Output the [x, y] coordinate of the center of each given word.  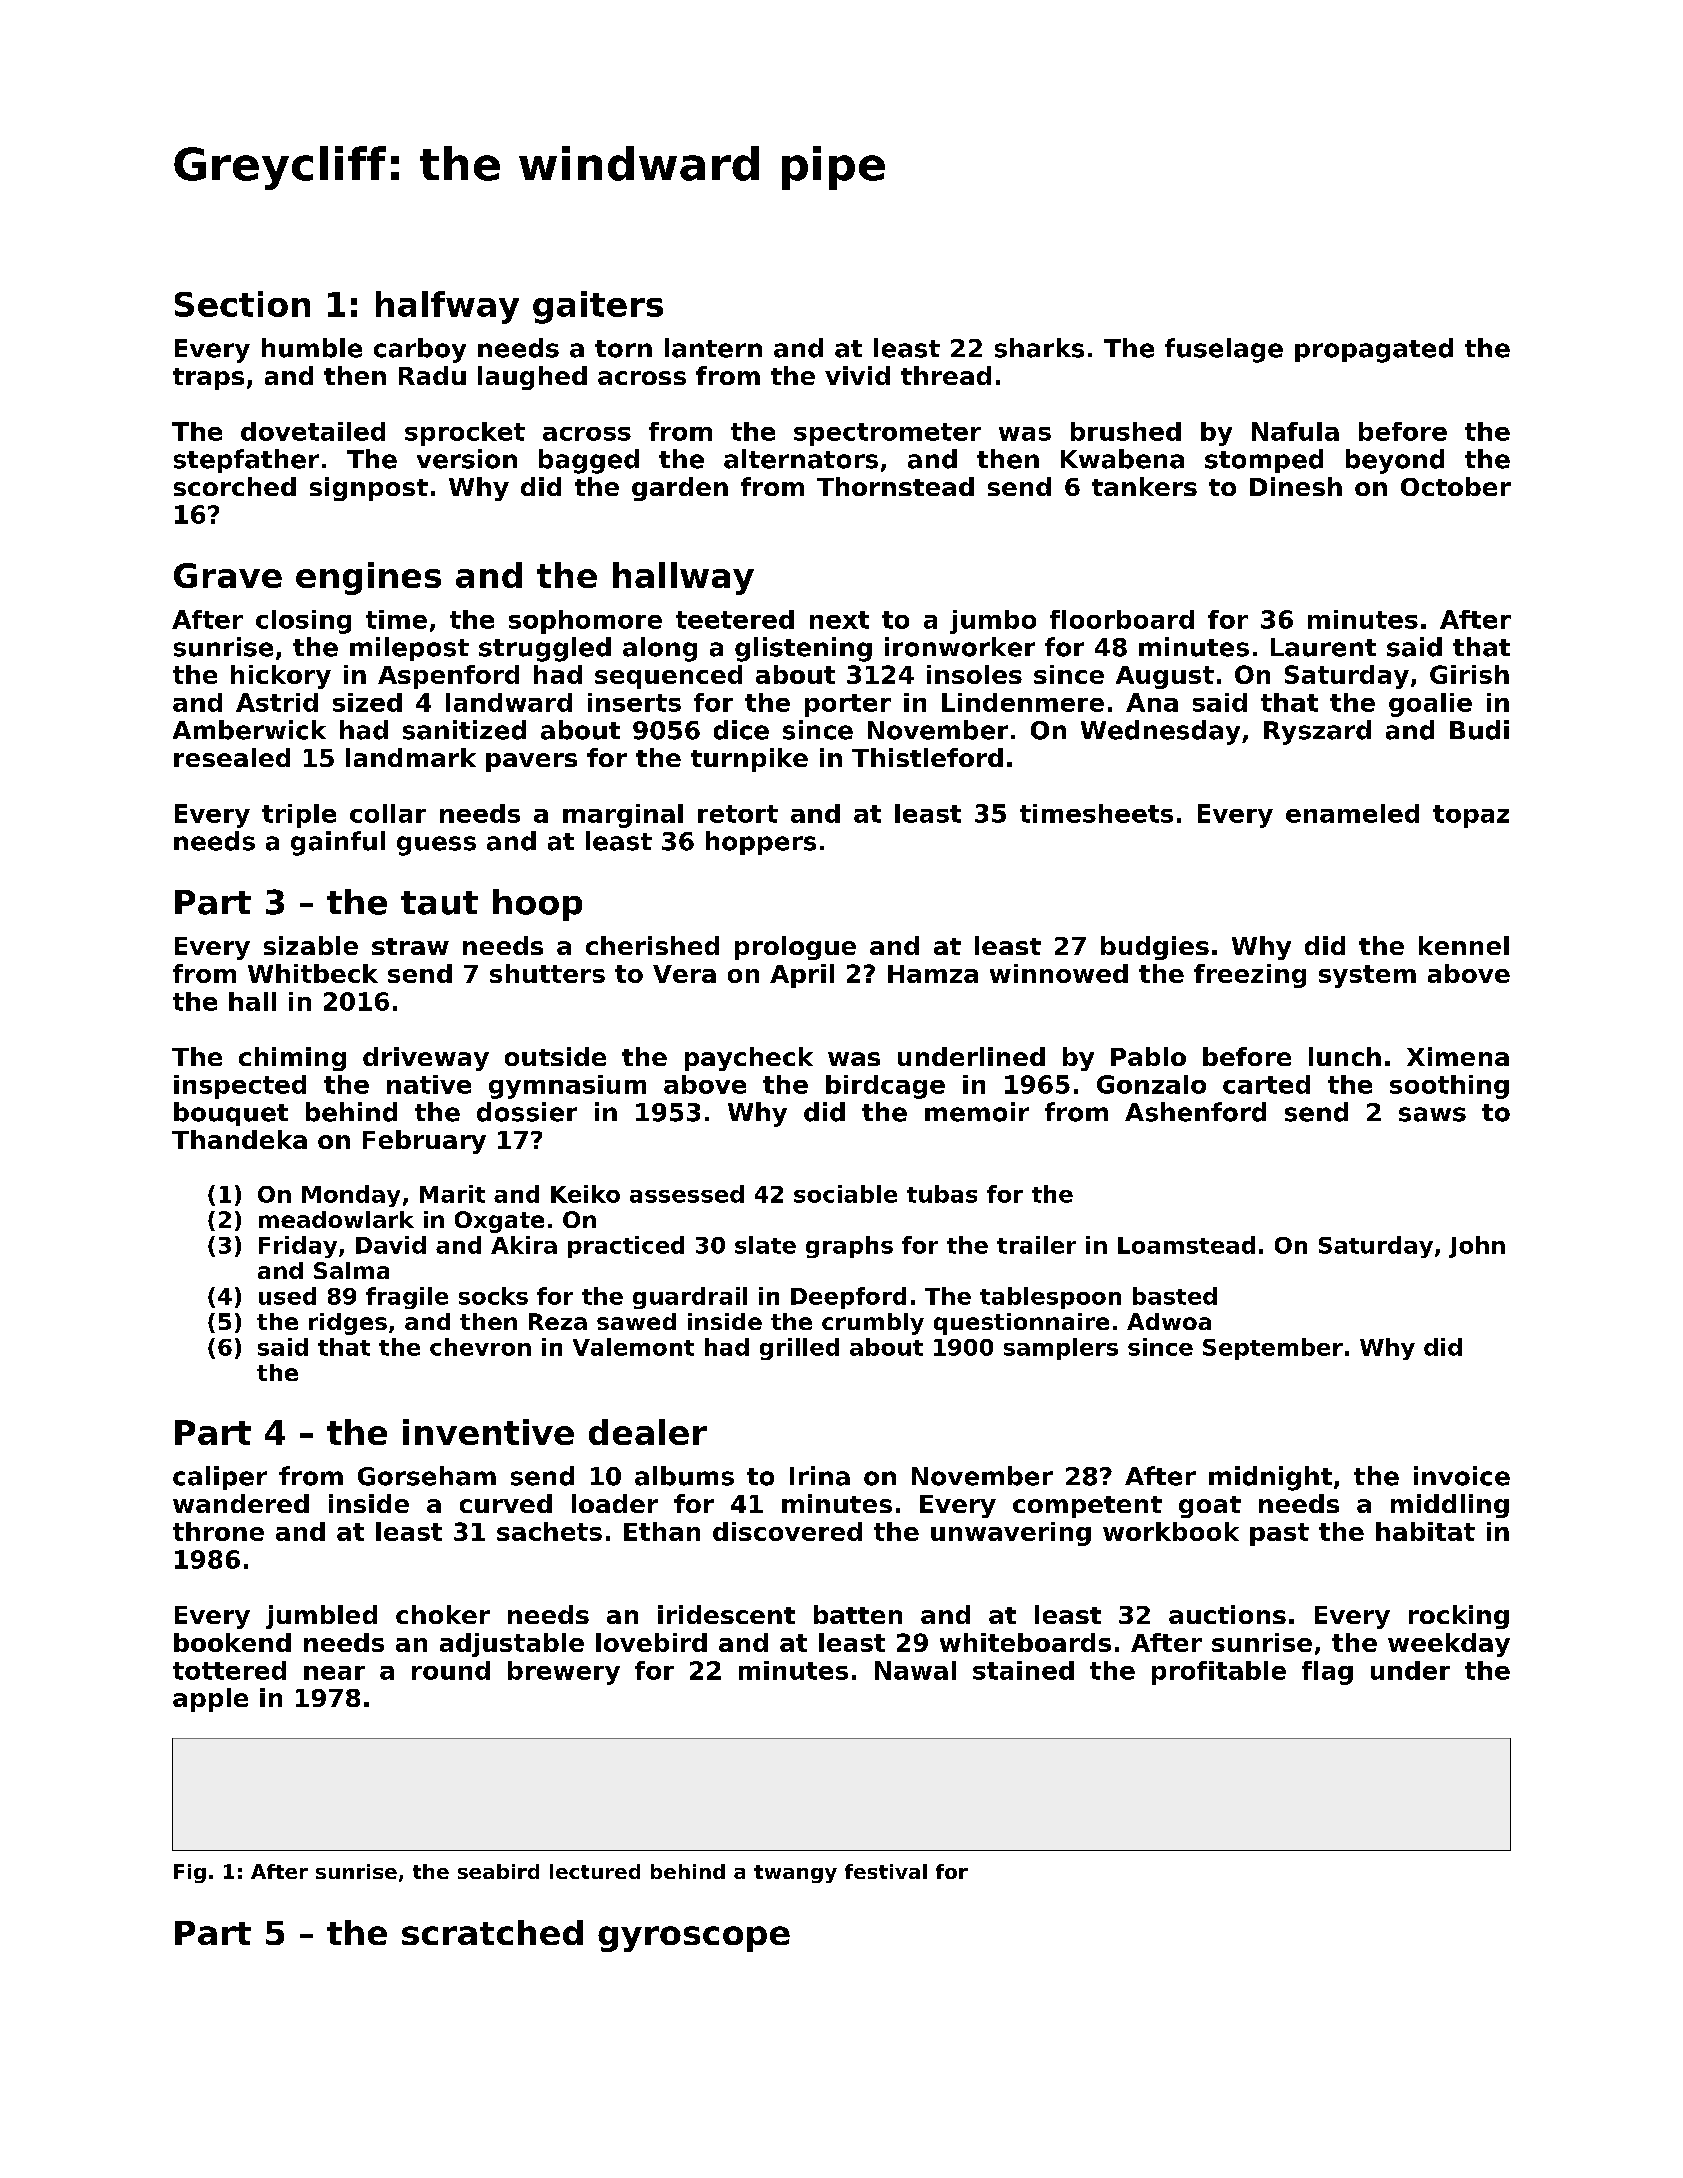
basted [1175, 1296]
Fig [190, 1873]
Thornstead [895, 486]
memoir [977, 1112]
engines [368, 578]
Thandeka [239, 1139]
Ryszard [1317, 732]
